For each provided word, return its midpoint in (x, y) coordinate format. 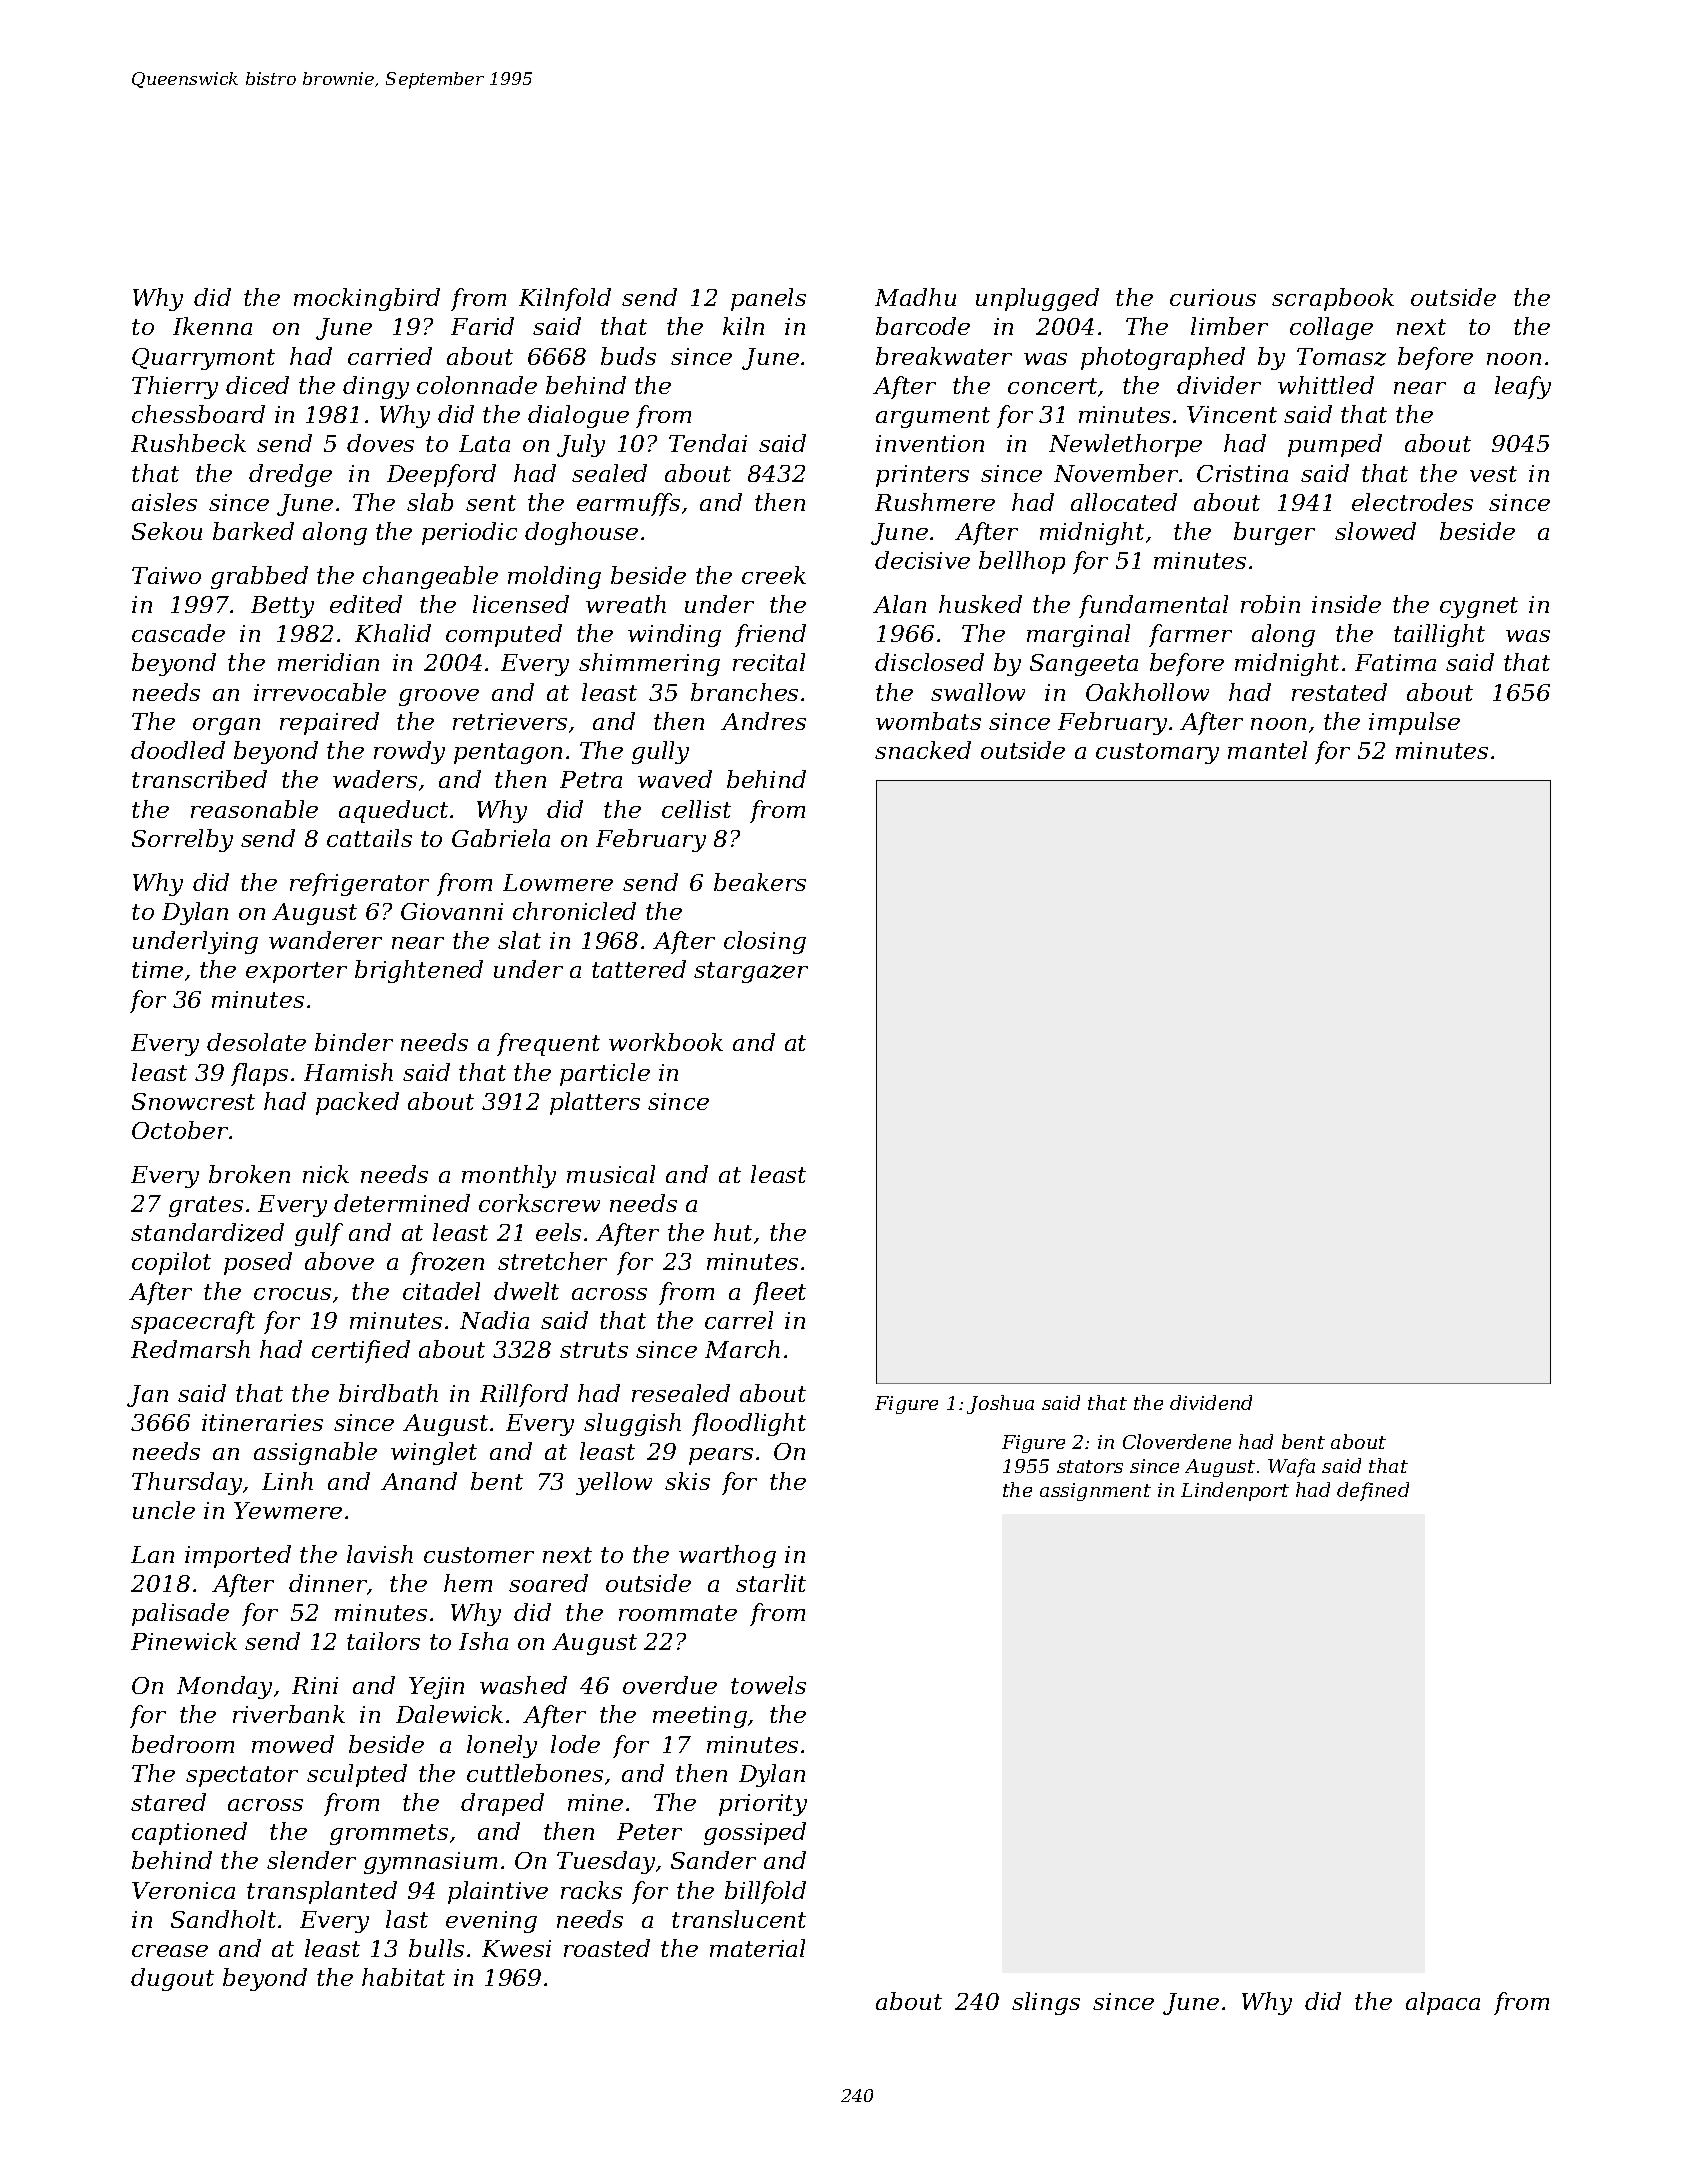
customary (1157, 753)
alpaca (1443, 2003)
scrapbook (1333, 299)
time (157, 969)
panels (768, 299)
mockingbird (367, 299)
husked (980, 604)
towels (768, 1685)
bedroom (183, 1744)
